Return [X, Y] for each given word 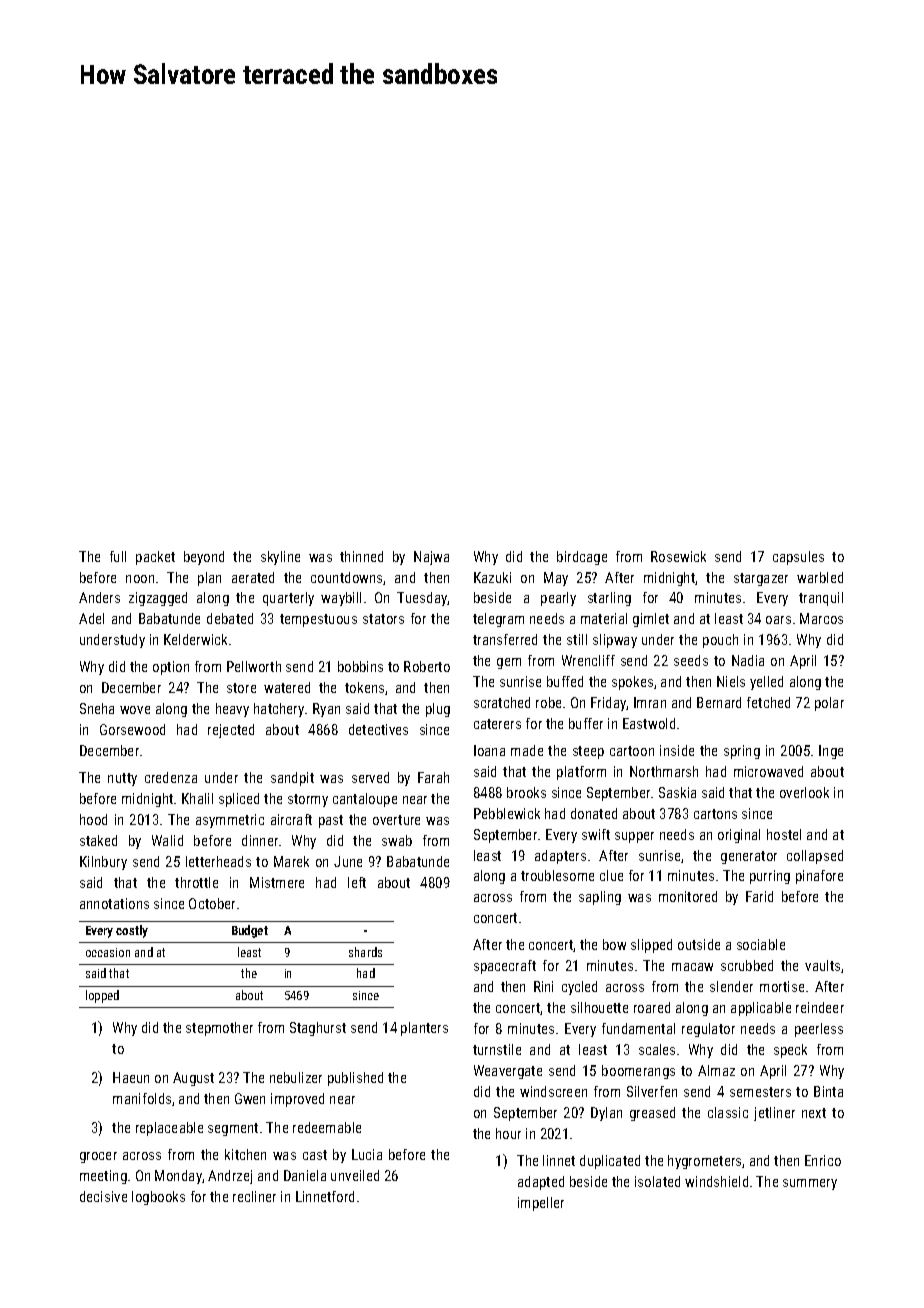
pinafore [819, 877]
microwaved [768, 771]
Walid [167, 840]
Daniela [305, 1175]
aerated [253, 577]
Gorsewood [132, 729]
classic [728, 1112]
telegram [498, 620]
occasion [108, 952]
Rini [543, 986]
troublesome [557, 875]
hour [508, 1133]
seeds [691, 660]
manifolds [142, 1098]
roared [652, 1007]
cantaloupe [365, 800]
